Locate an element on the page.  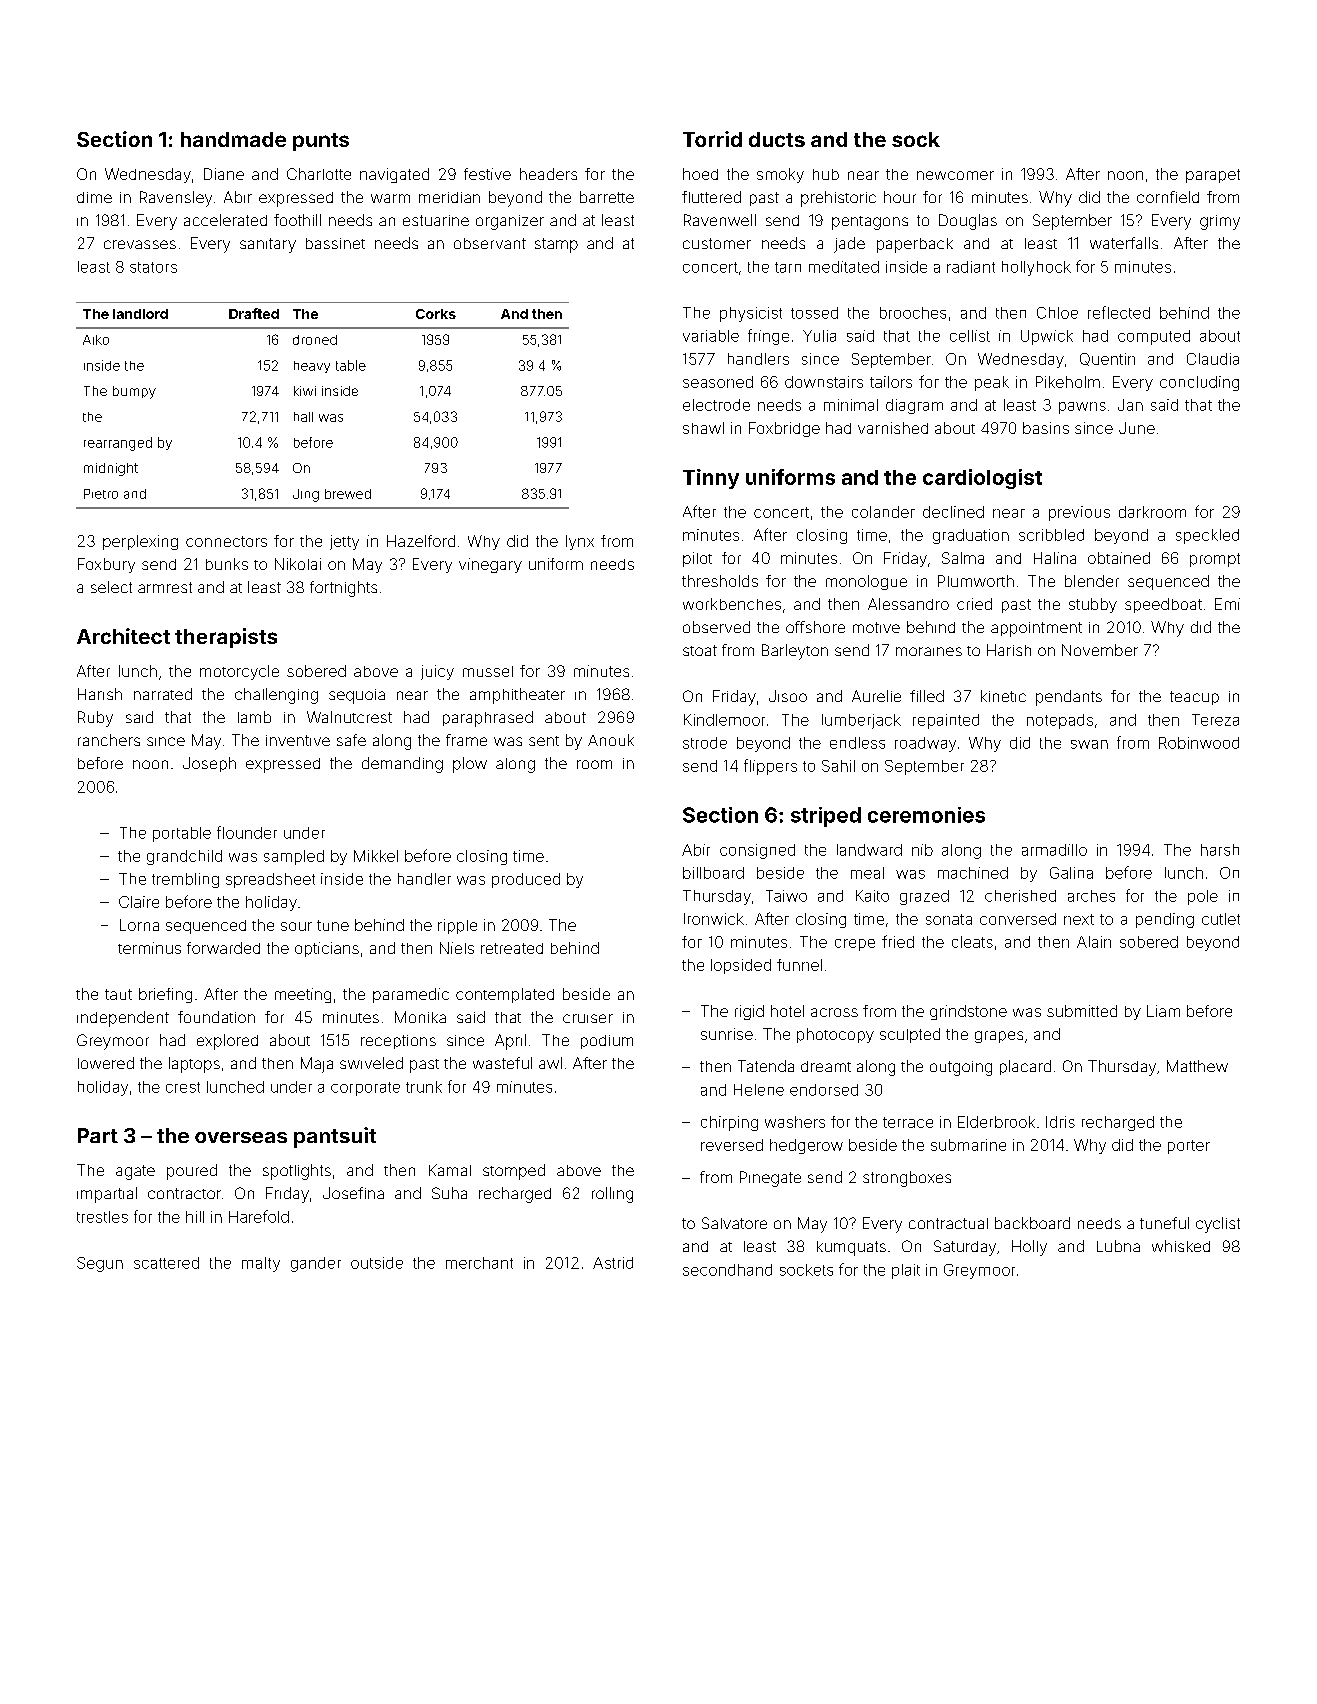
filled is located at coordinates (927, 696).
